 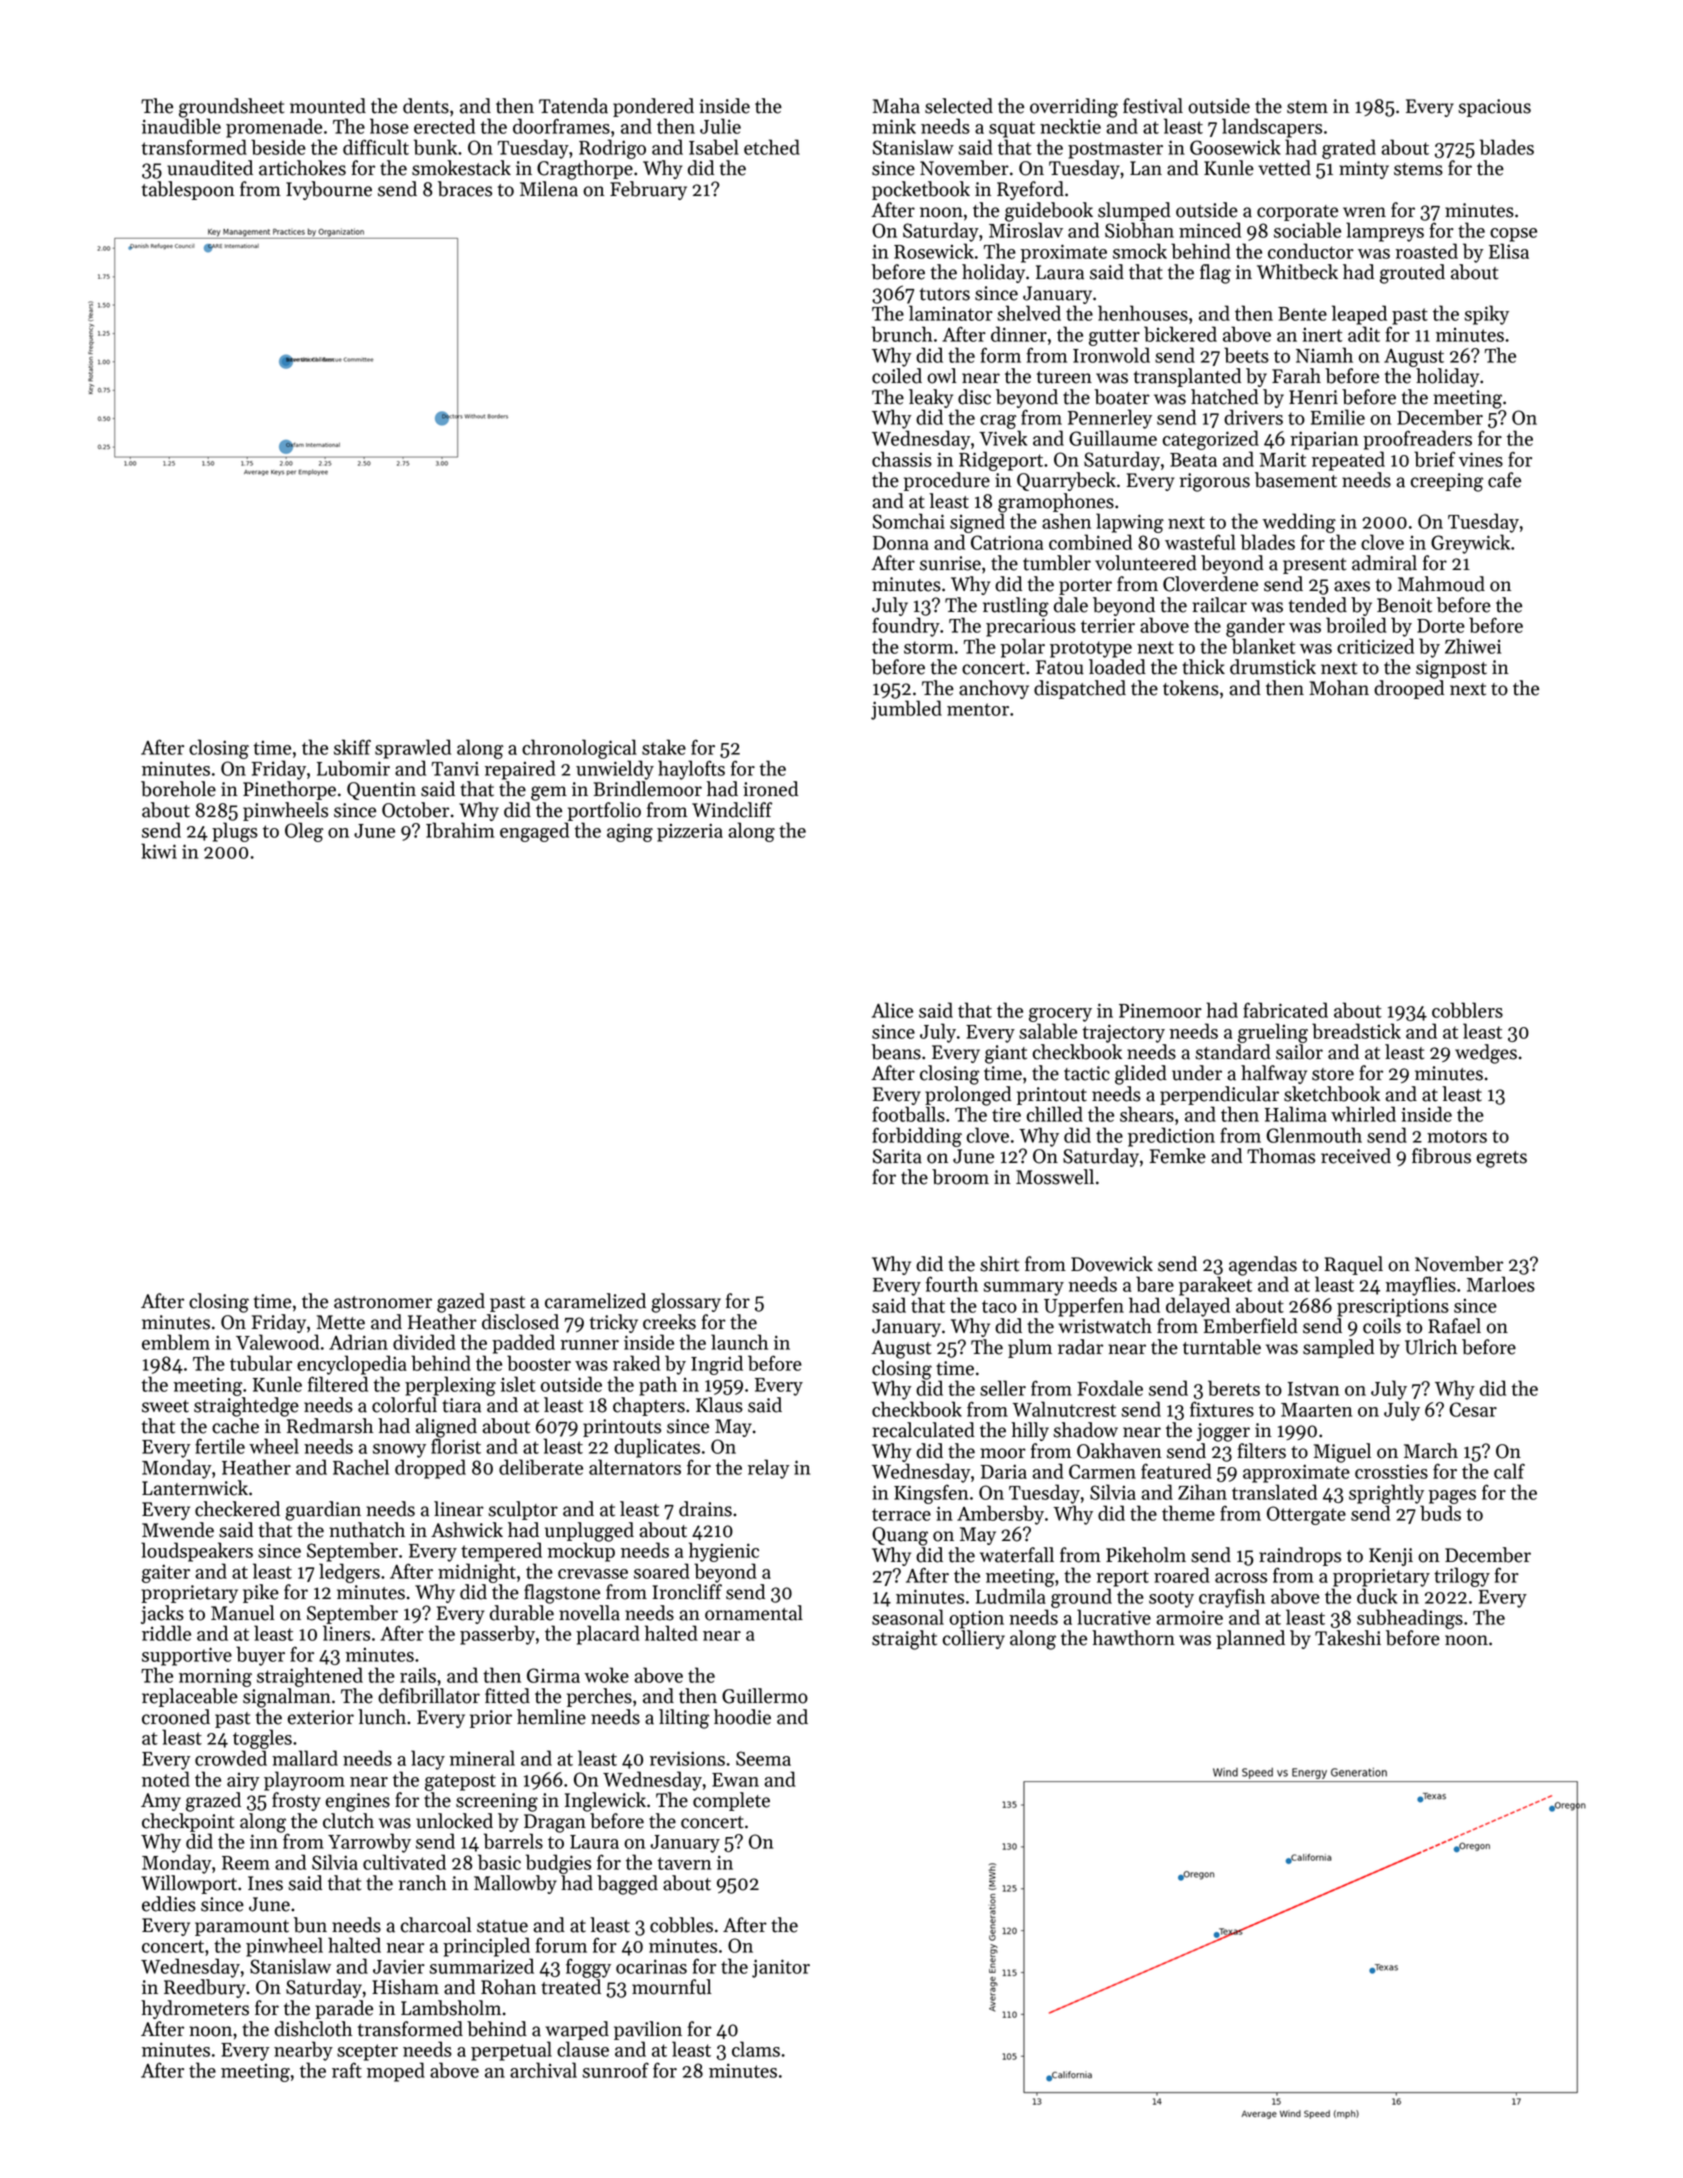 I want to click on Takeshi, so click(x=1348, y=1638).
